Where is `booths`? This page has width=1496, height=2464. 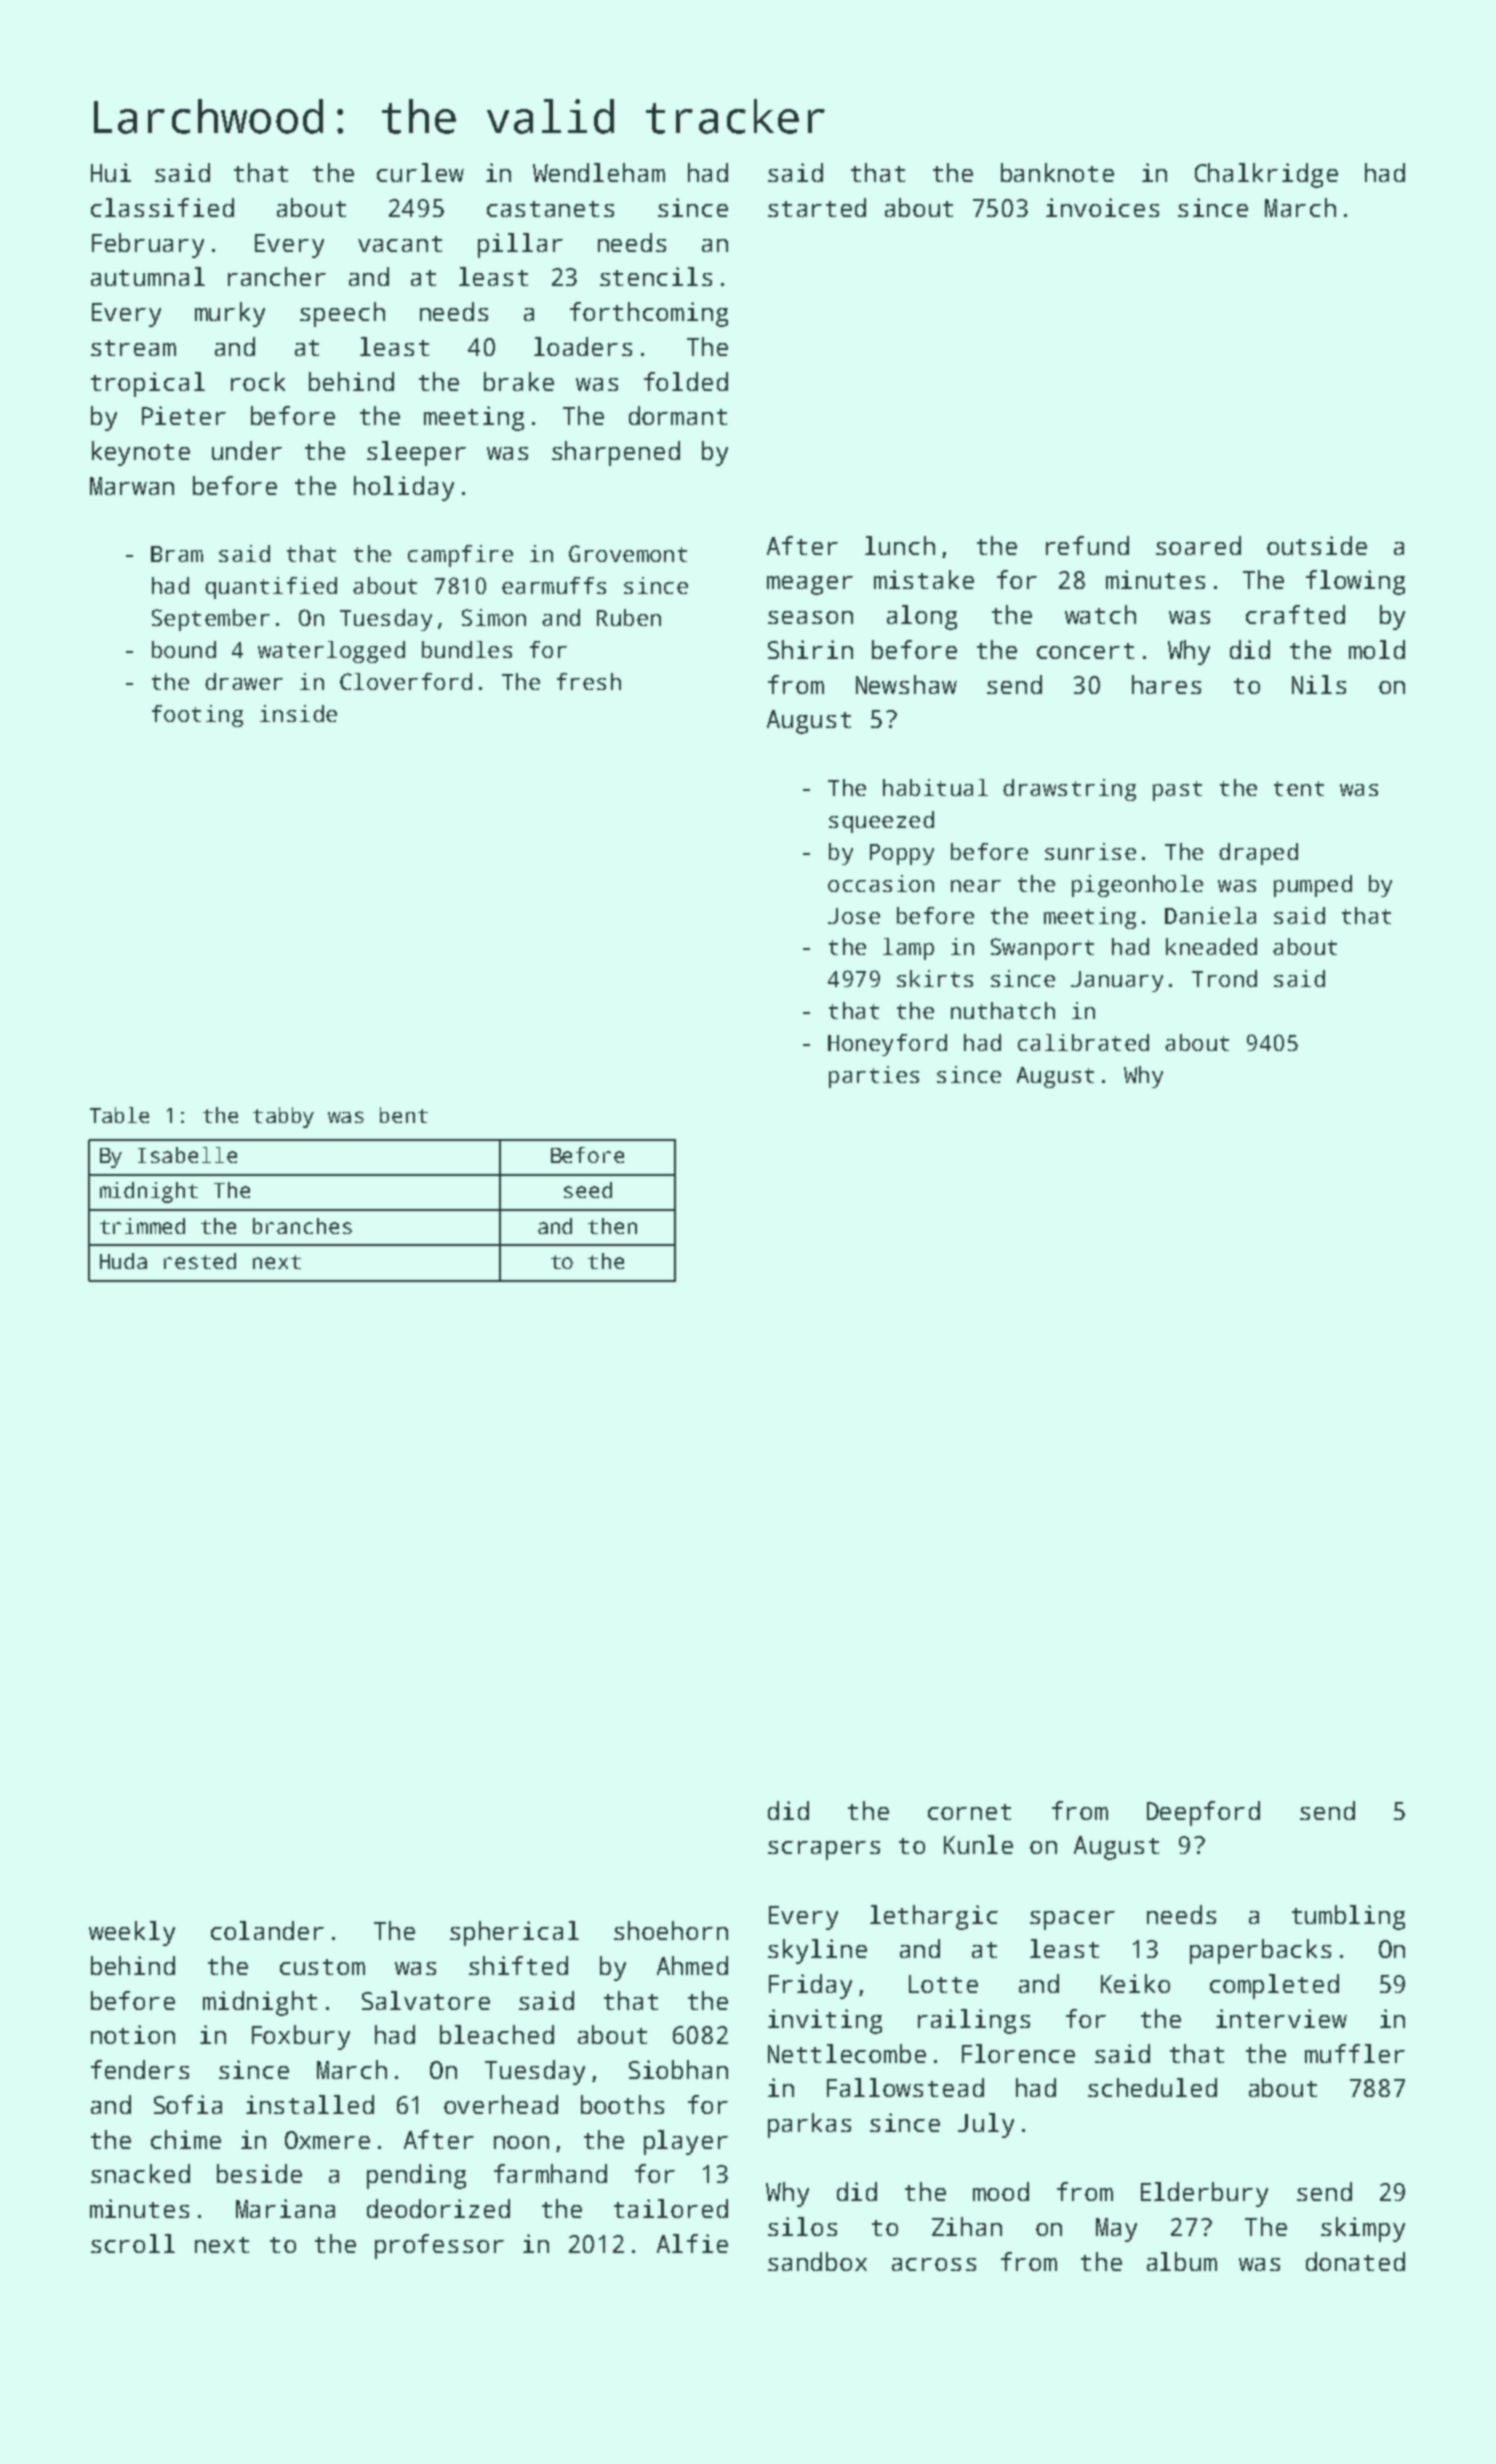
booths is located at coordinates (622, 2104).
